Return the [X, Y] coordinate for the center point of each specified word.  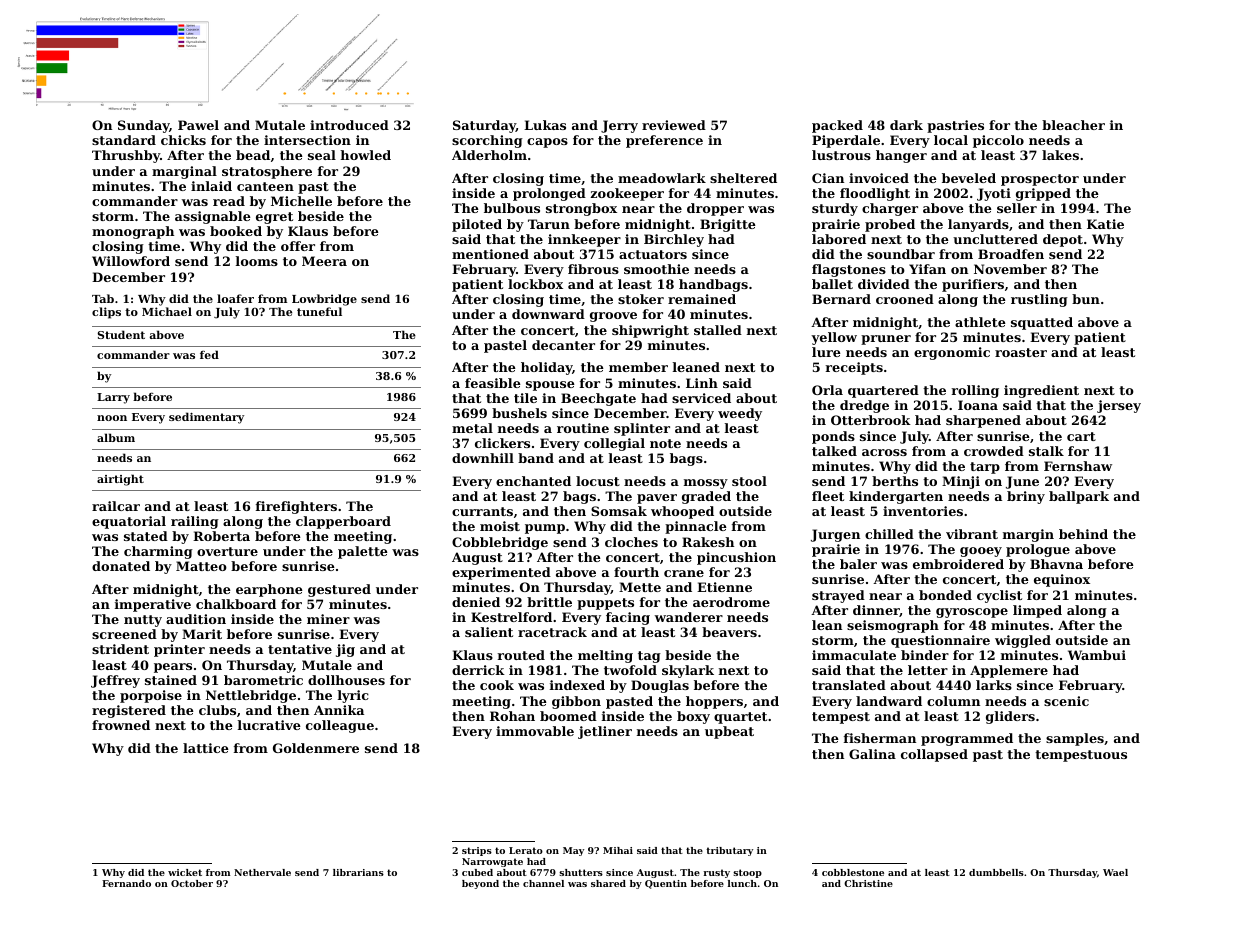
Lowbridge [324, 300]
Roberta [221, 536]
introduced [349, 125]
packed [837, 126]
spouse [550, 386]
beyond [480, 884]
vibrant [972, 534]
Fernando [126, 883]
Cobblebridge [500, 543]
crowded [994, 451]
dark [906, 125]
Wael [1115, 872]
